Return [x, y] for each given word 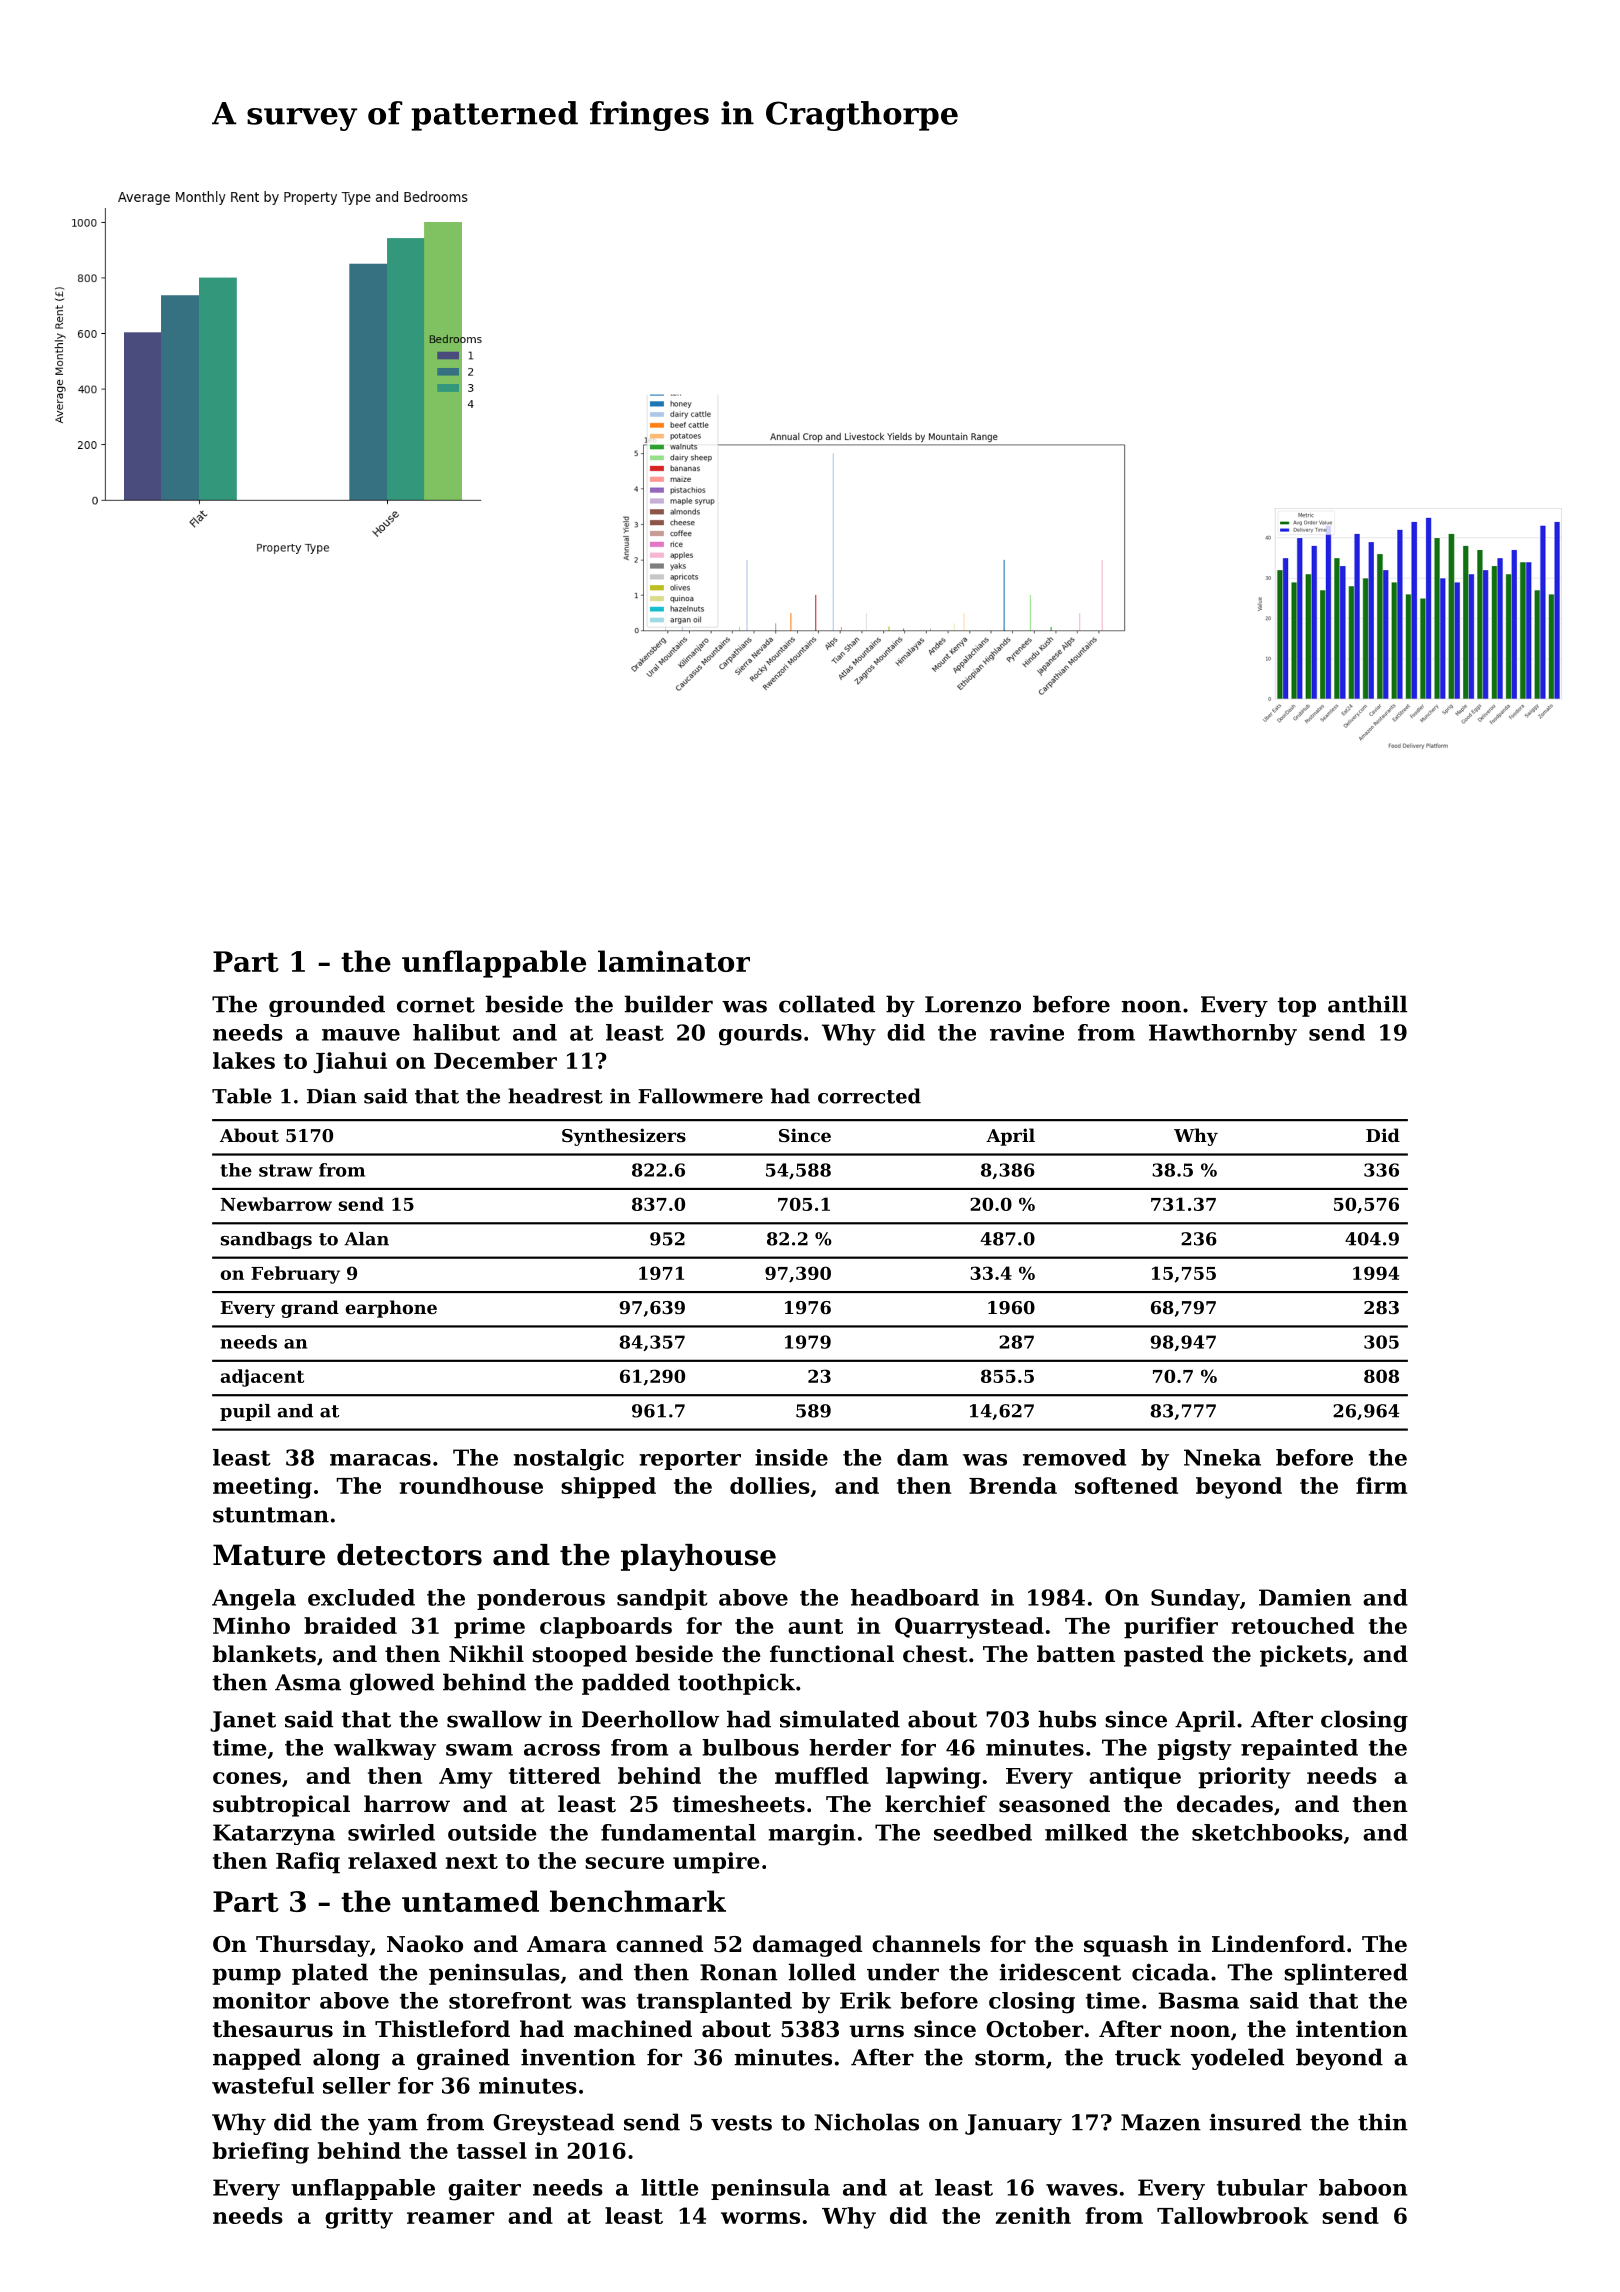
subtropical [281, 1806]
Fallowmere [700, 1096]
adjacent [262, 1378]
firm [1381, 1485]
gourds [760, 1035]
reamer [450, 2218]
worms [760, 2218]
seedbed [983, 1832]
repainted [1299, 1749]
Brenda [1013, 1485]
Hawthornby [1223, 1035]
